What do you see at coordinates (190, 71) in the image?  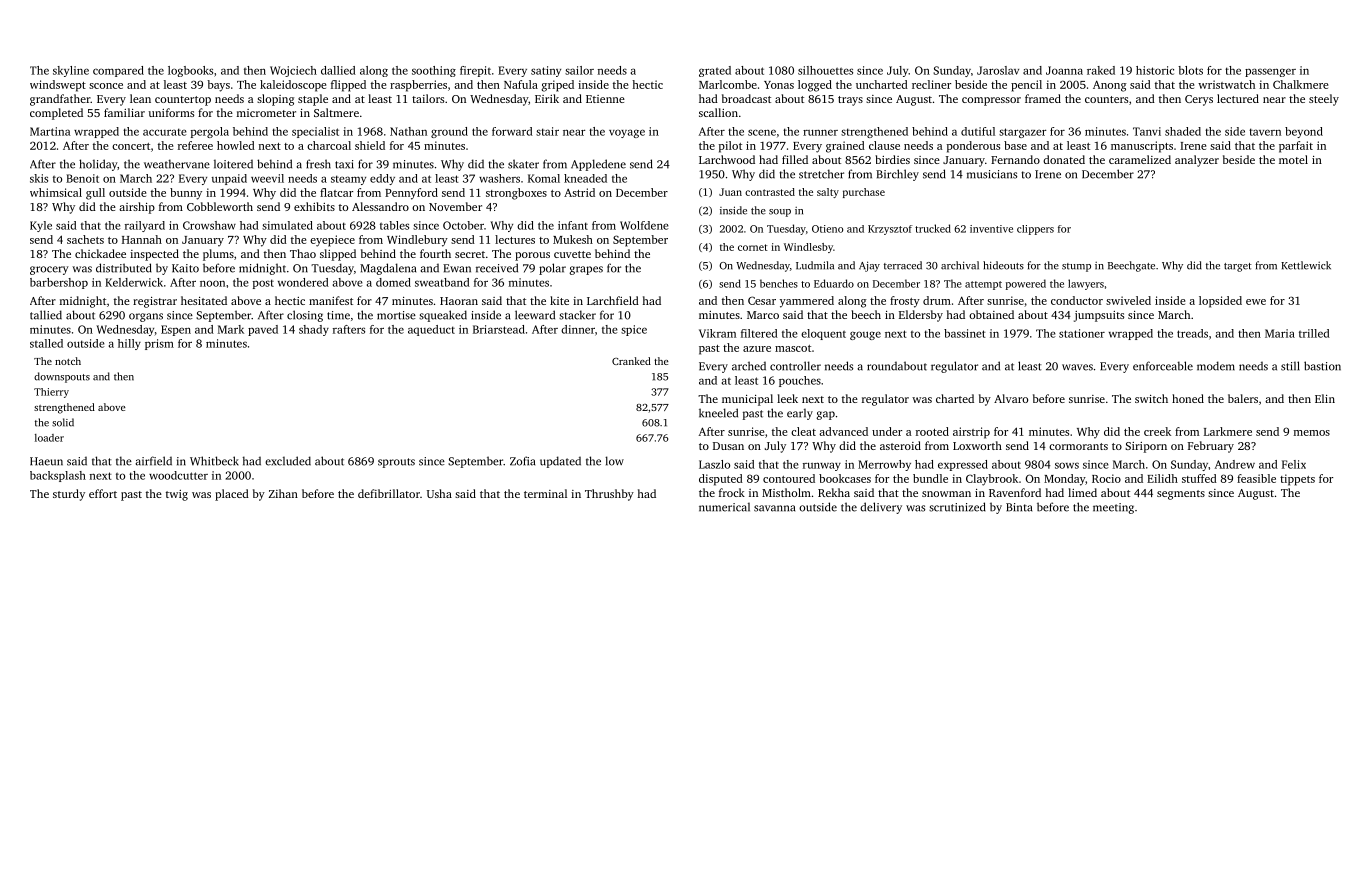 I see `logbooks` at bounding box center [190, 71].
